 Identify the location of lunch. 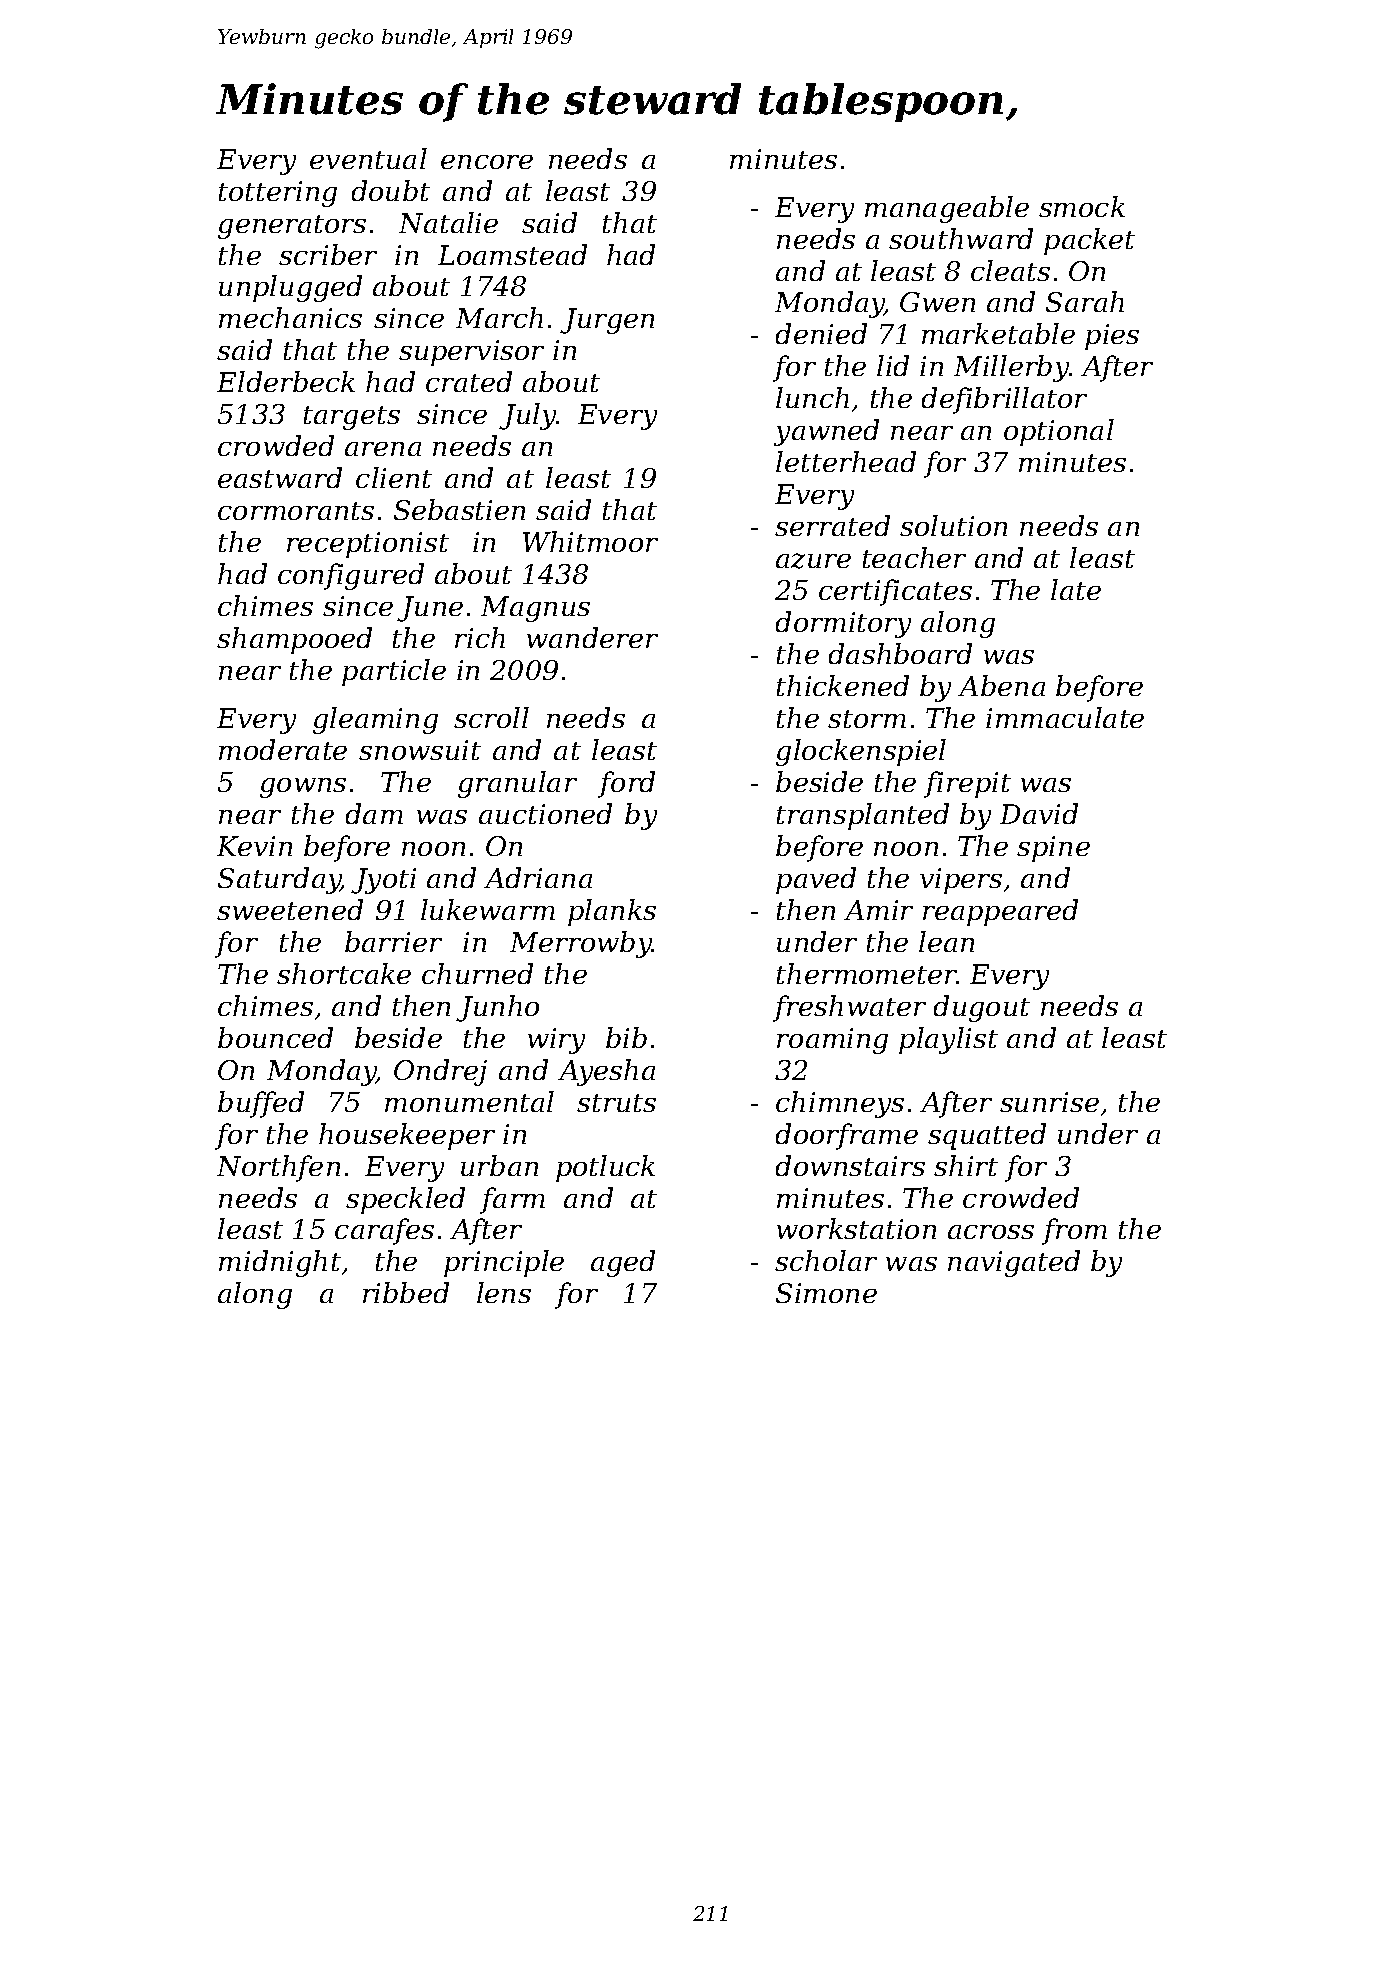
(812, 397).
